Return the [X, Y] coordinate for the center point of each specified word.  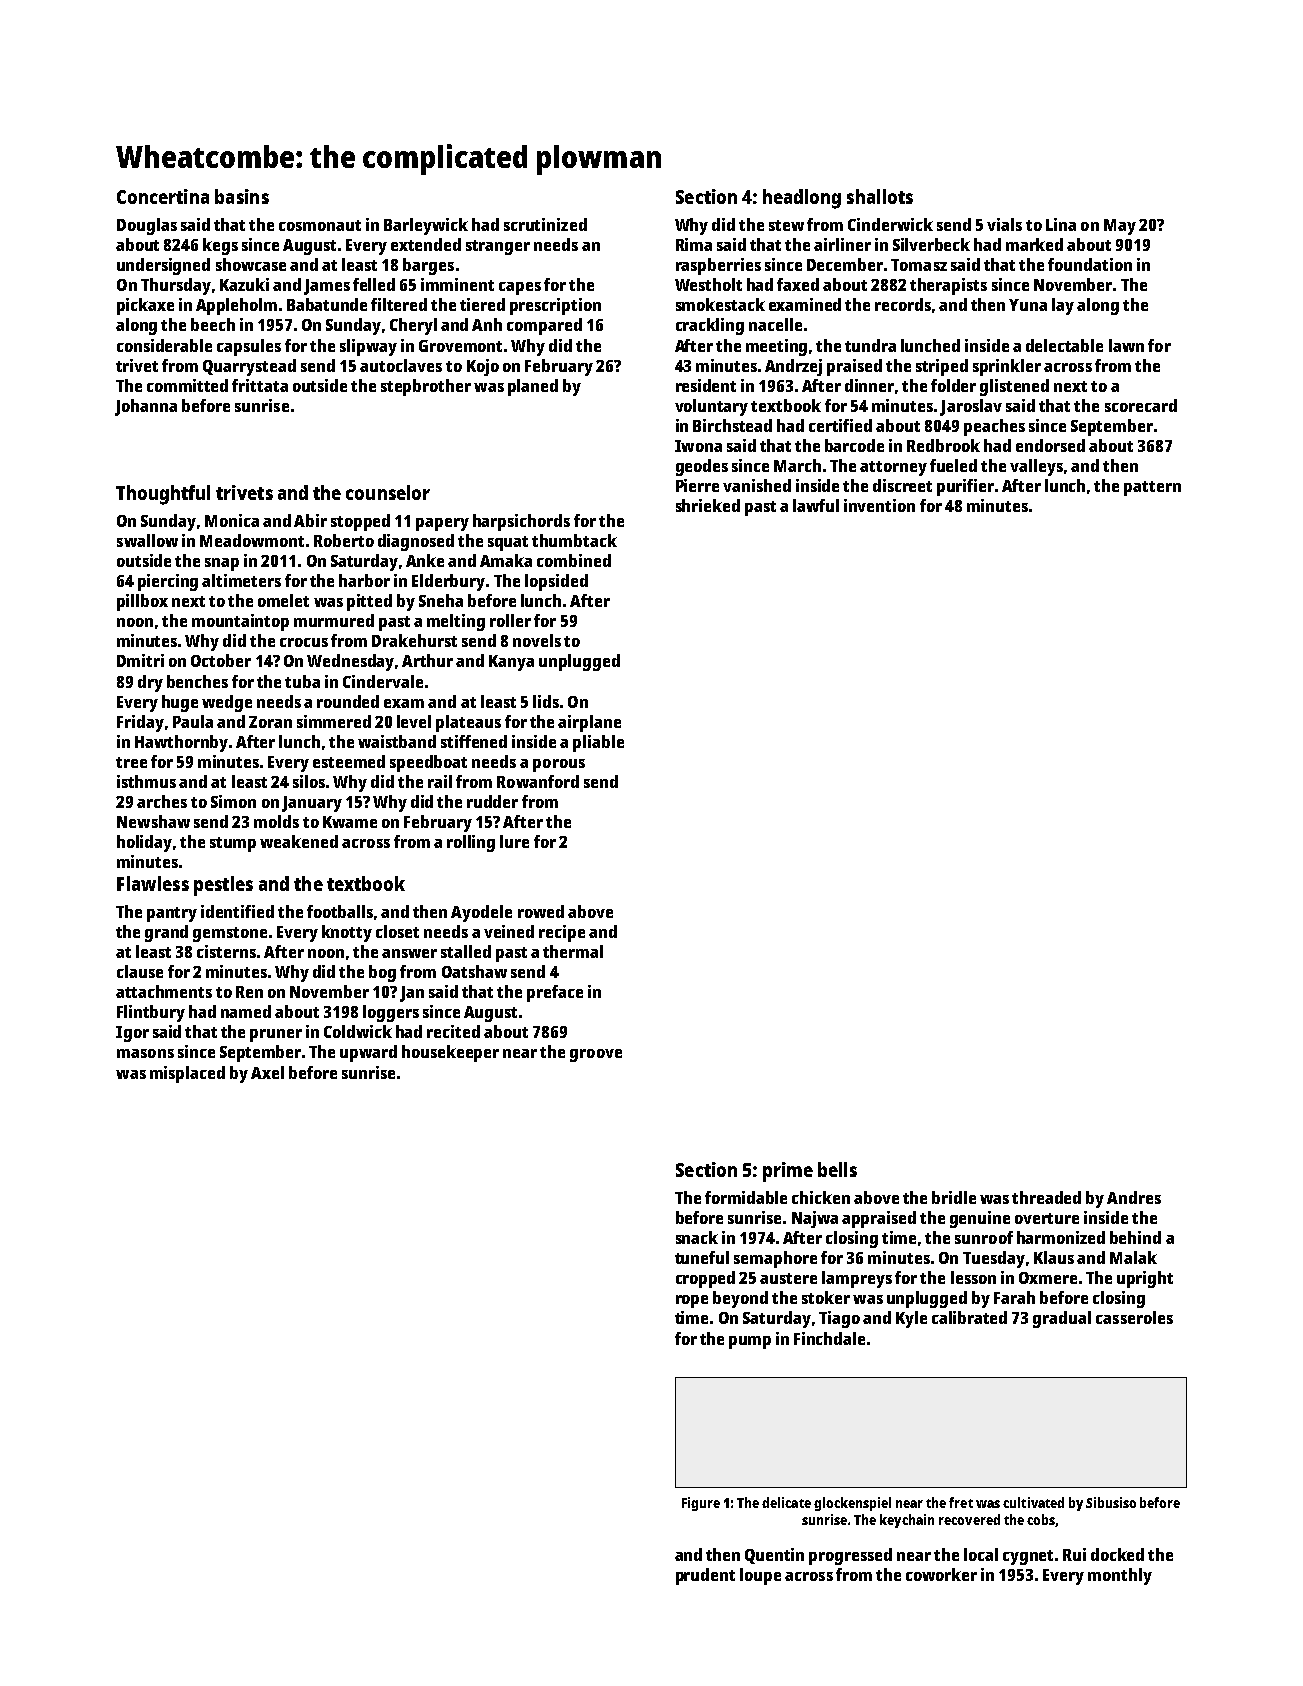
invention [879, 505]
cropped [705, 1279]
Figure [701, 1504]
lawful [816, 505]
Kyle [911, 1319]
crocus [304, 642]
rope [692, 1301]
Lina [1061, 224]
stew [786, 225]
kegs [220, 246]
